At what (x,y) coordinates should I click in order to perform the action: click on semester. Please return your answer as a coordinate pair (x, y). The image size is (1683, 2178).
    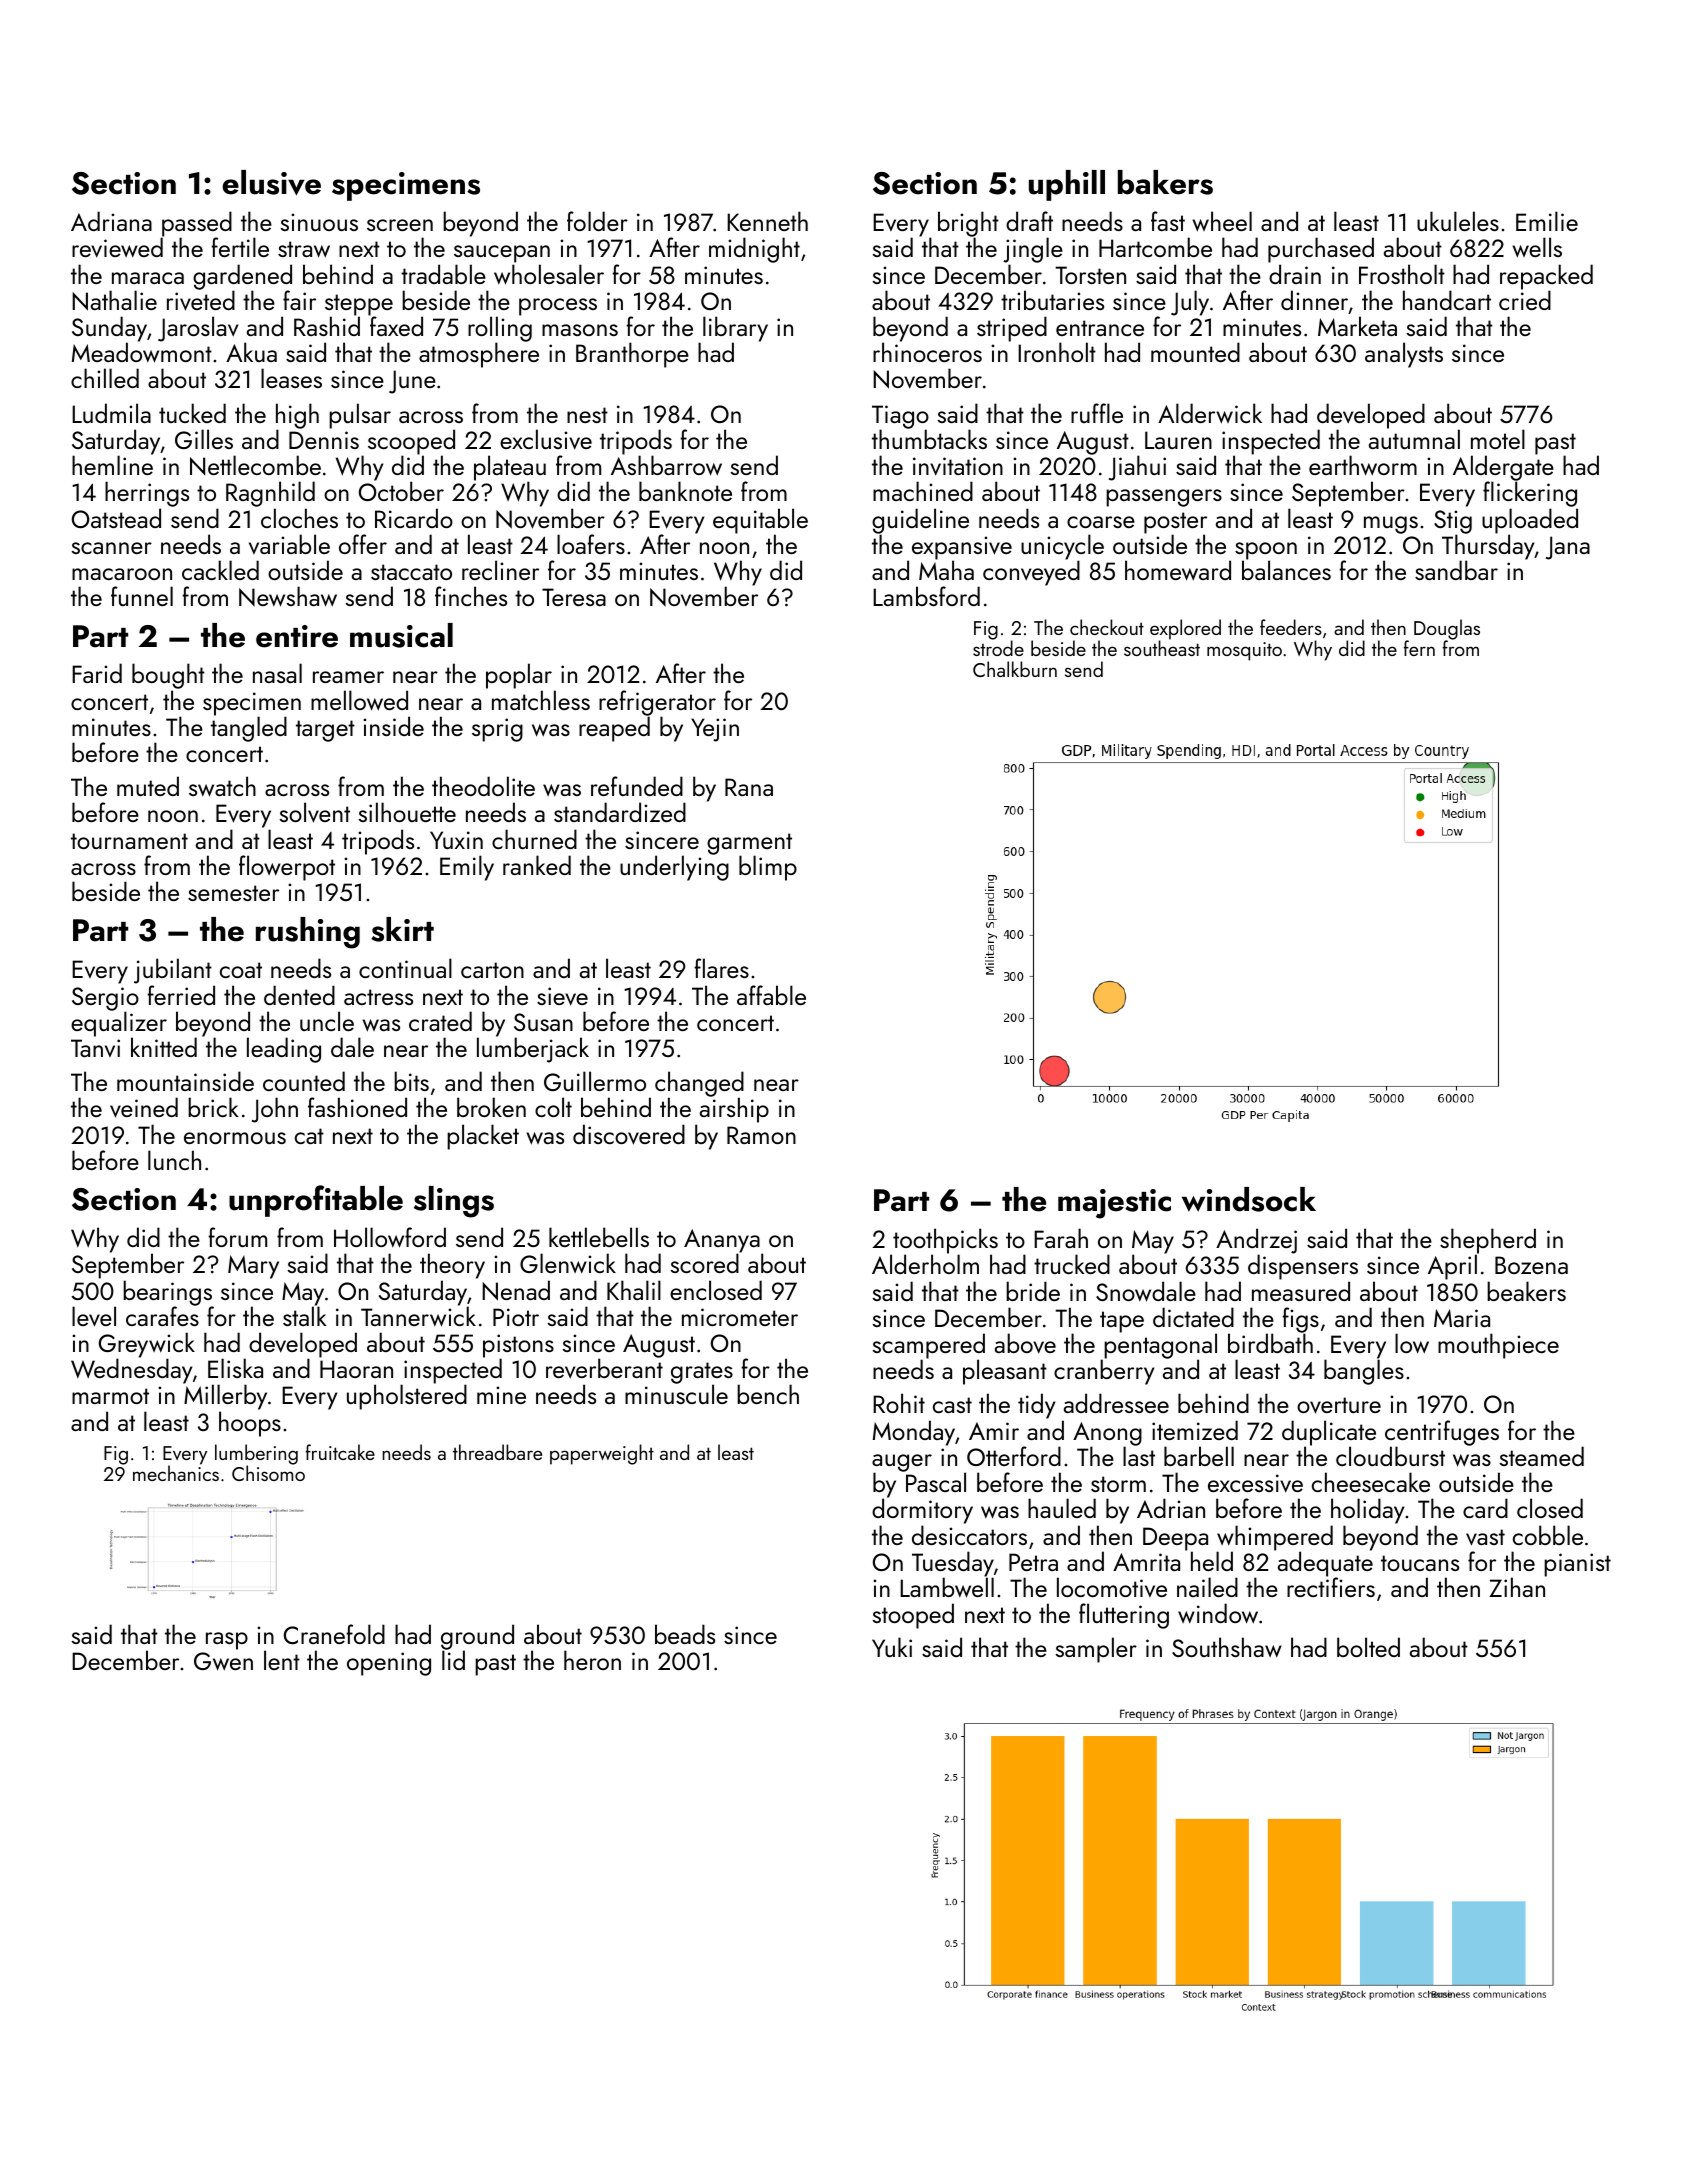
    Looking at the image, I should click on (233, 893).
